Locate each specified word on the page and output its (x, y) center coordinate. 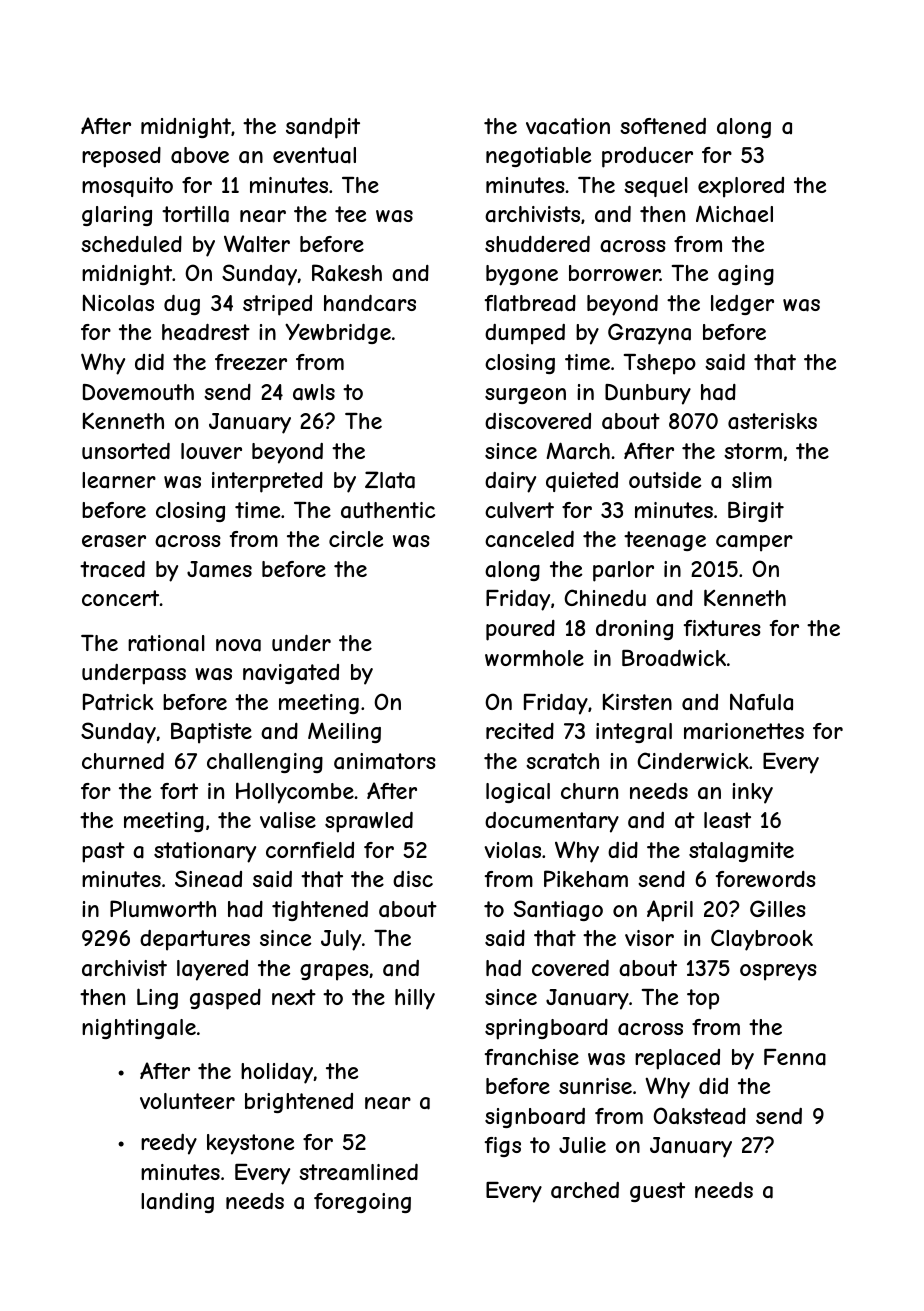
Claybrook (762, 940)
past (103, 852)
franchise (532, 1057)
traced (112, 569)
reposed (121, 157)
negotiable (538, 157)
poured (520, 630)
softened (663, 126)
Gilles (778, 908)
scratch (562, 761)
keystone (250, 1144)
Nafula (761, 702)
